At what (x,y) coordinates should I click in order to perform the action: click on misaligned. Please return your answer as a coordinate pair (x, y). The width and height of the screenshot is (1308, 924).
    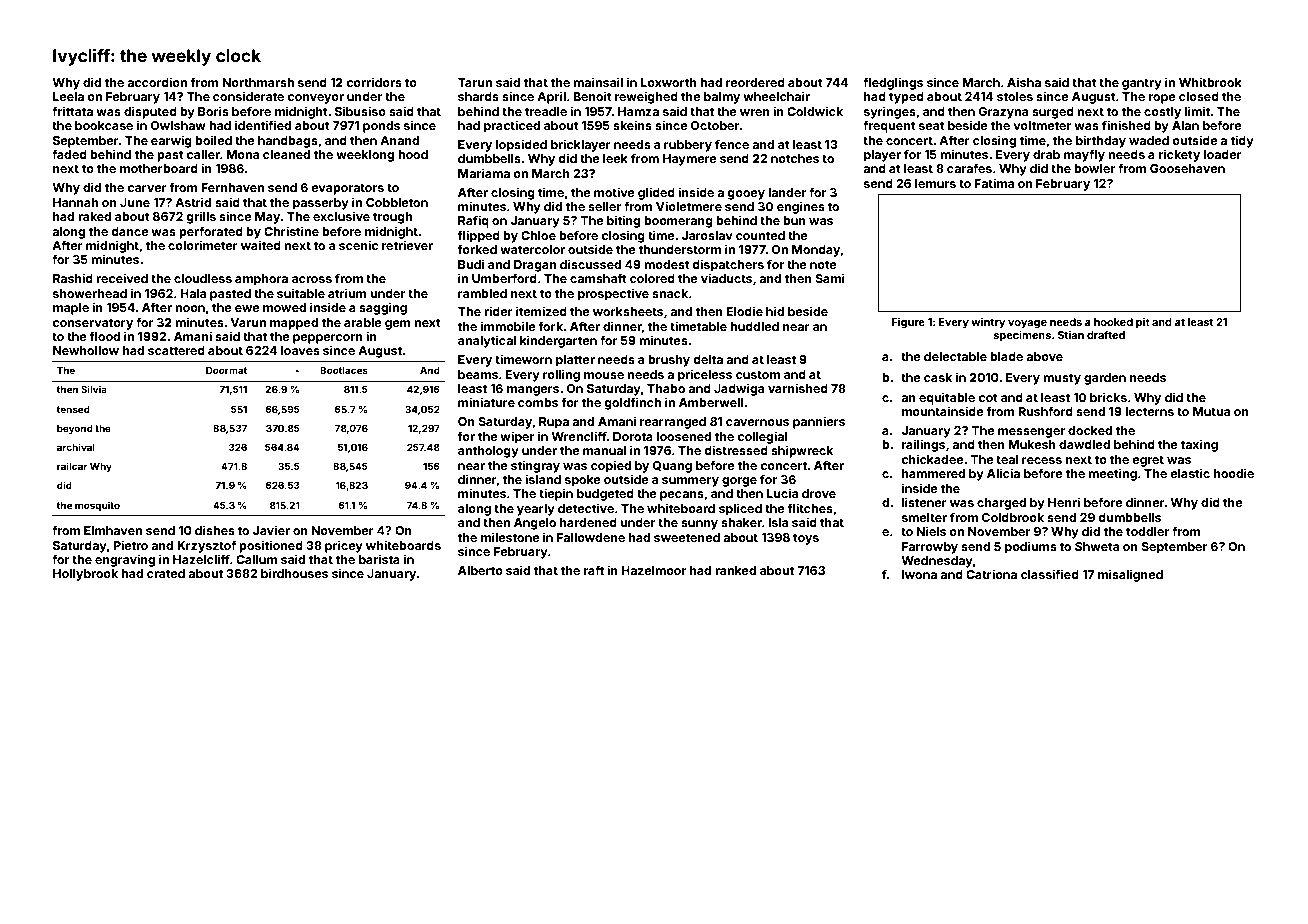
    Looking at the image, I should click on (1130, 575).
